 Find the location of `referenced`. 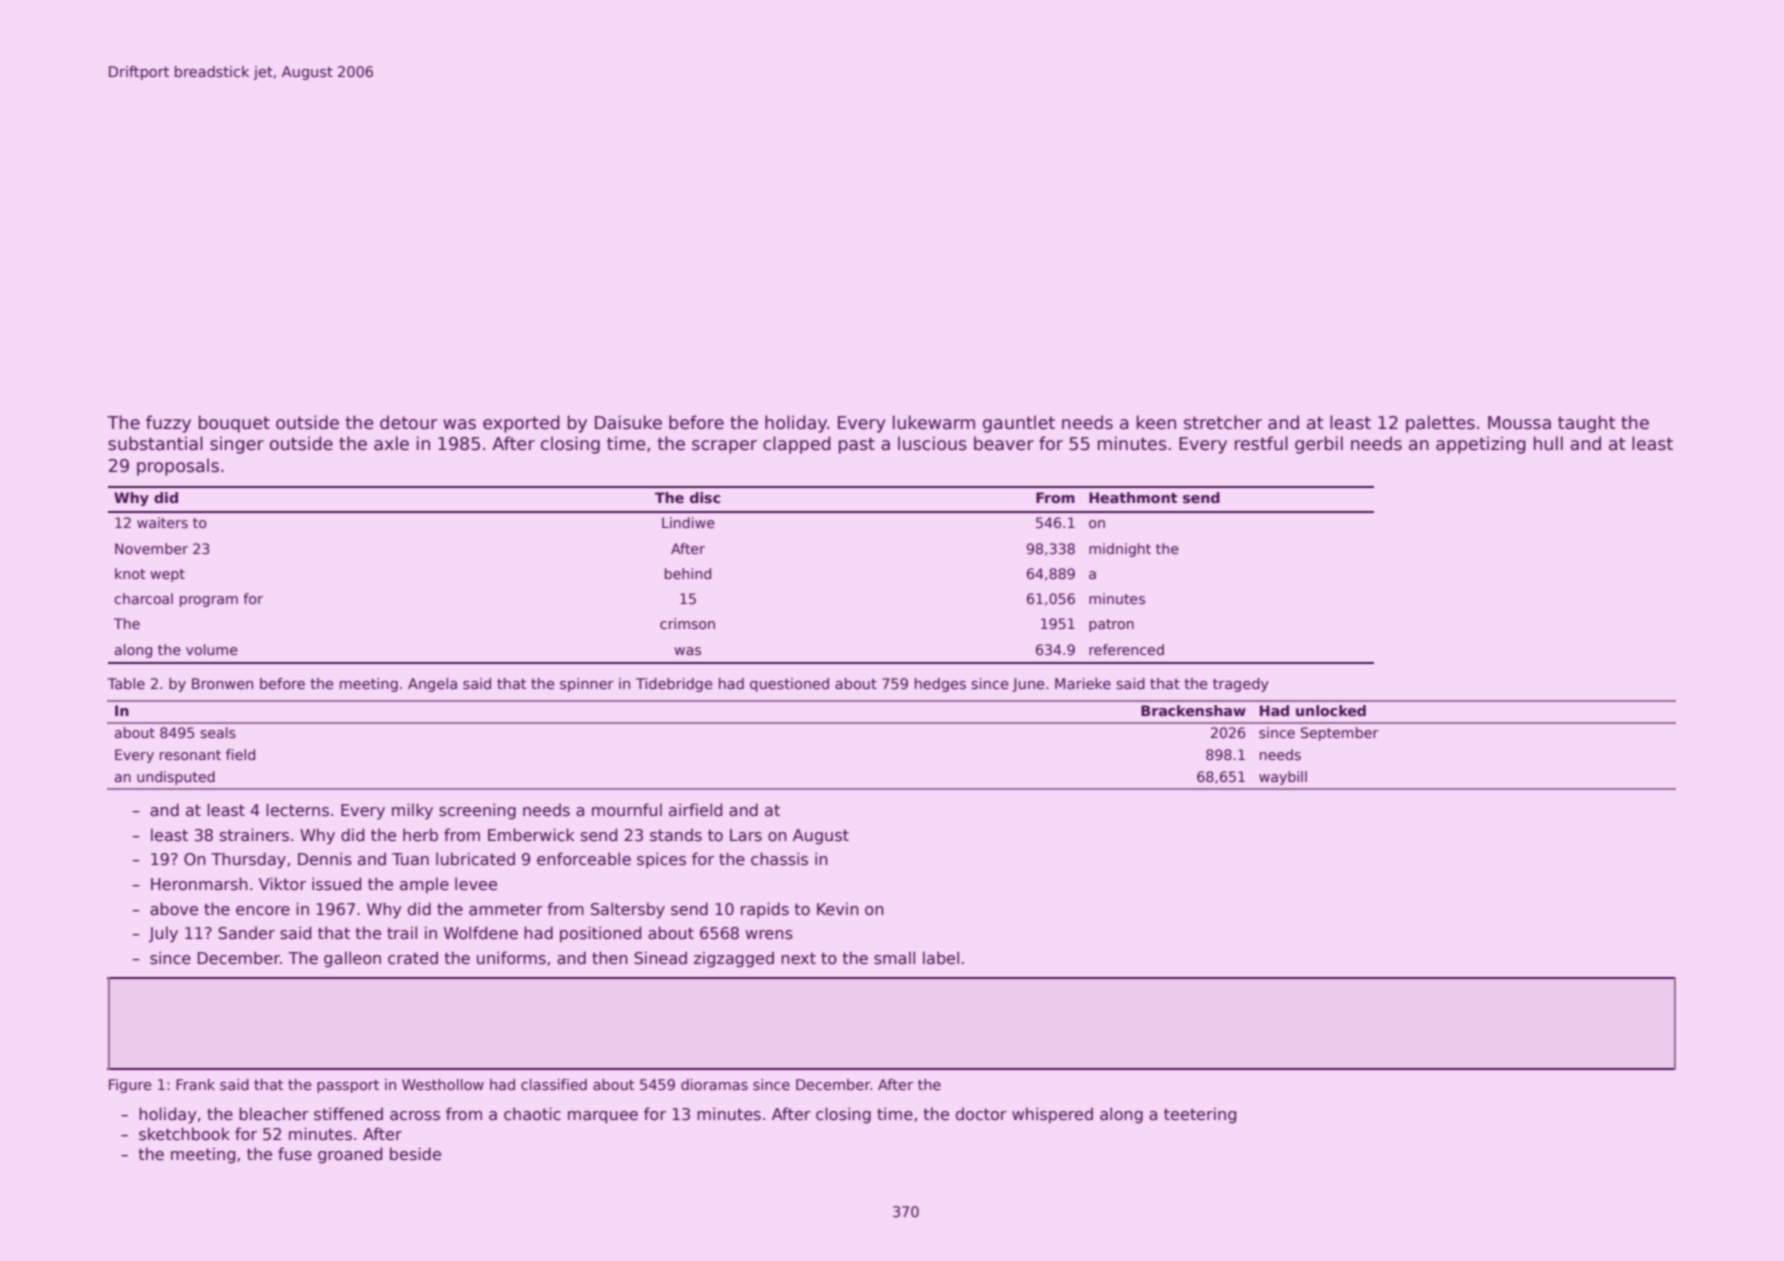

referenced is located at coordinates (1126, 649).
